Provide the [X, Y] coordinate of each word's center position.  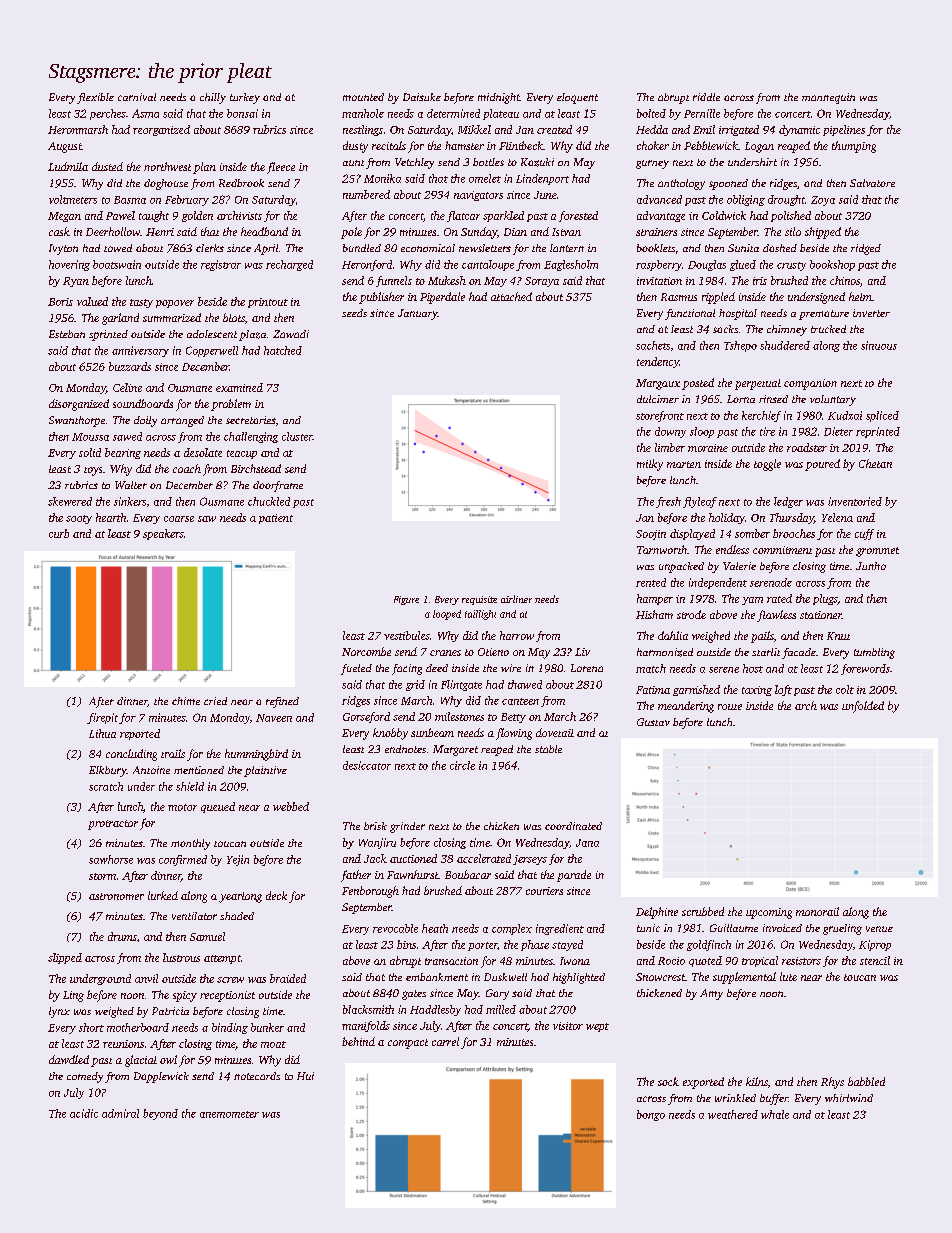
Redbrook [241, 183]
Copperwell [212, 351]
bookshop [832, 265]
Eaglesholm [571, 265]
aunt [353, 163]
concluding [131, 755]
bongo [651, 1115]
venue [879, 929]
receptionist [227, 996]
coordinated [573, 826]
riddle [706, 97]
